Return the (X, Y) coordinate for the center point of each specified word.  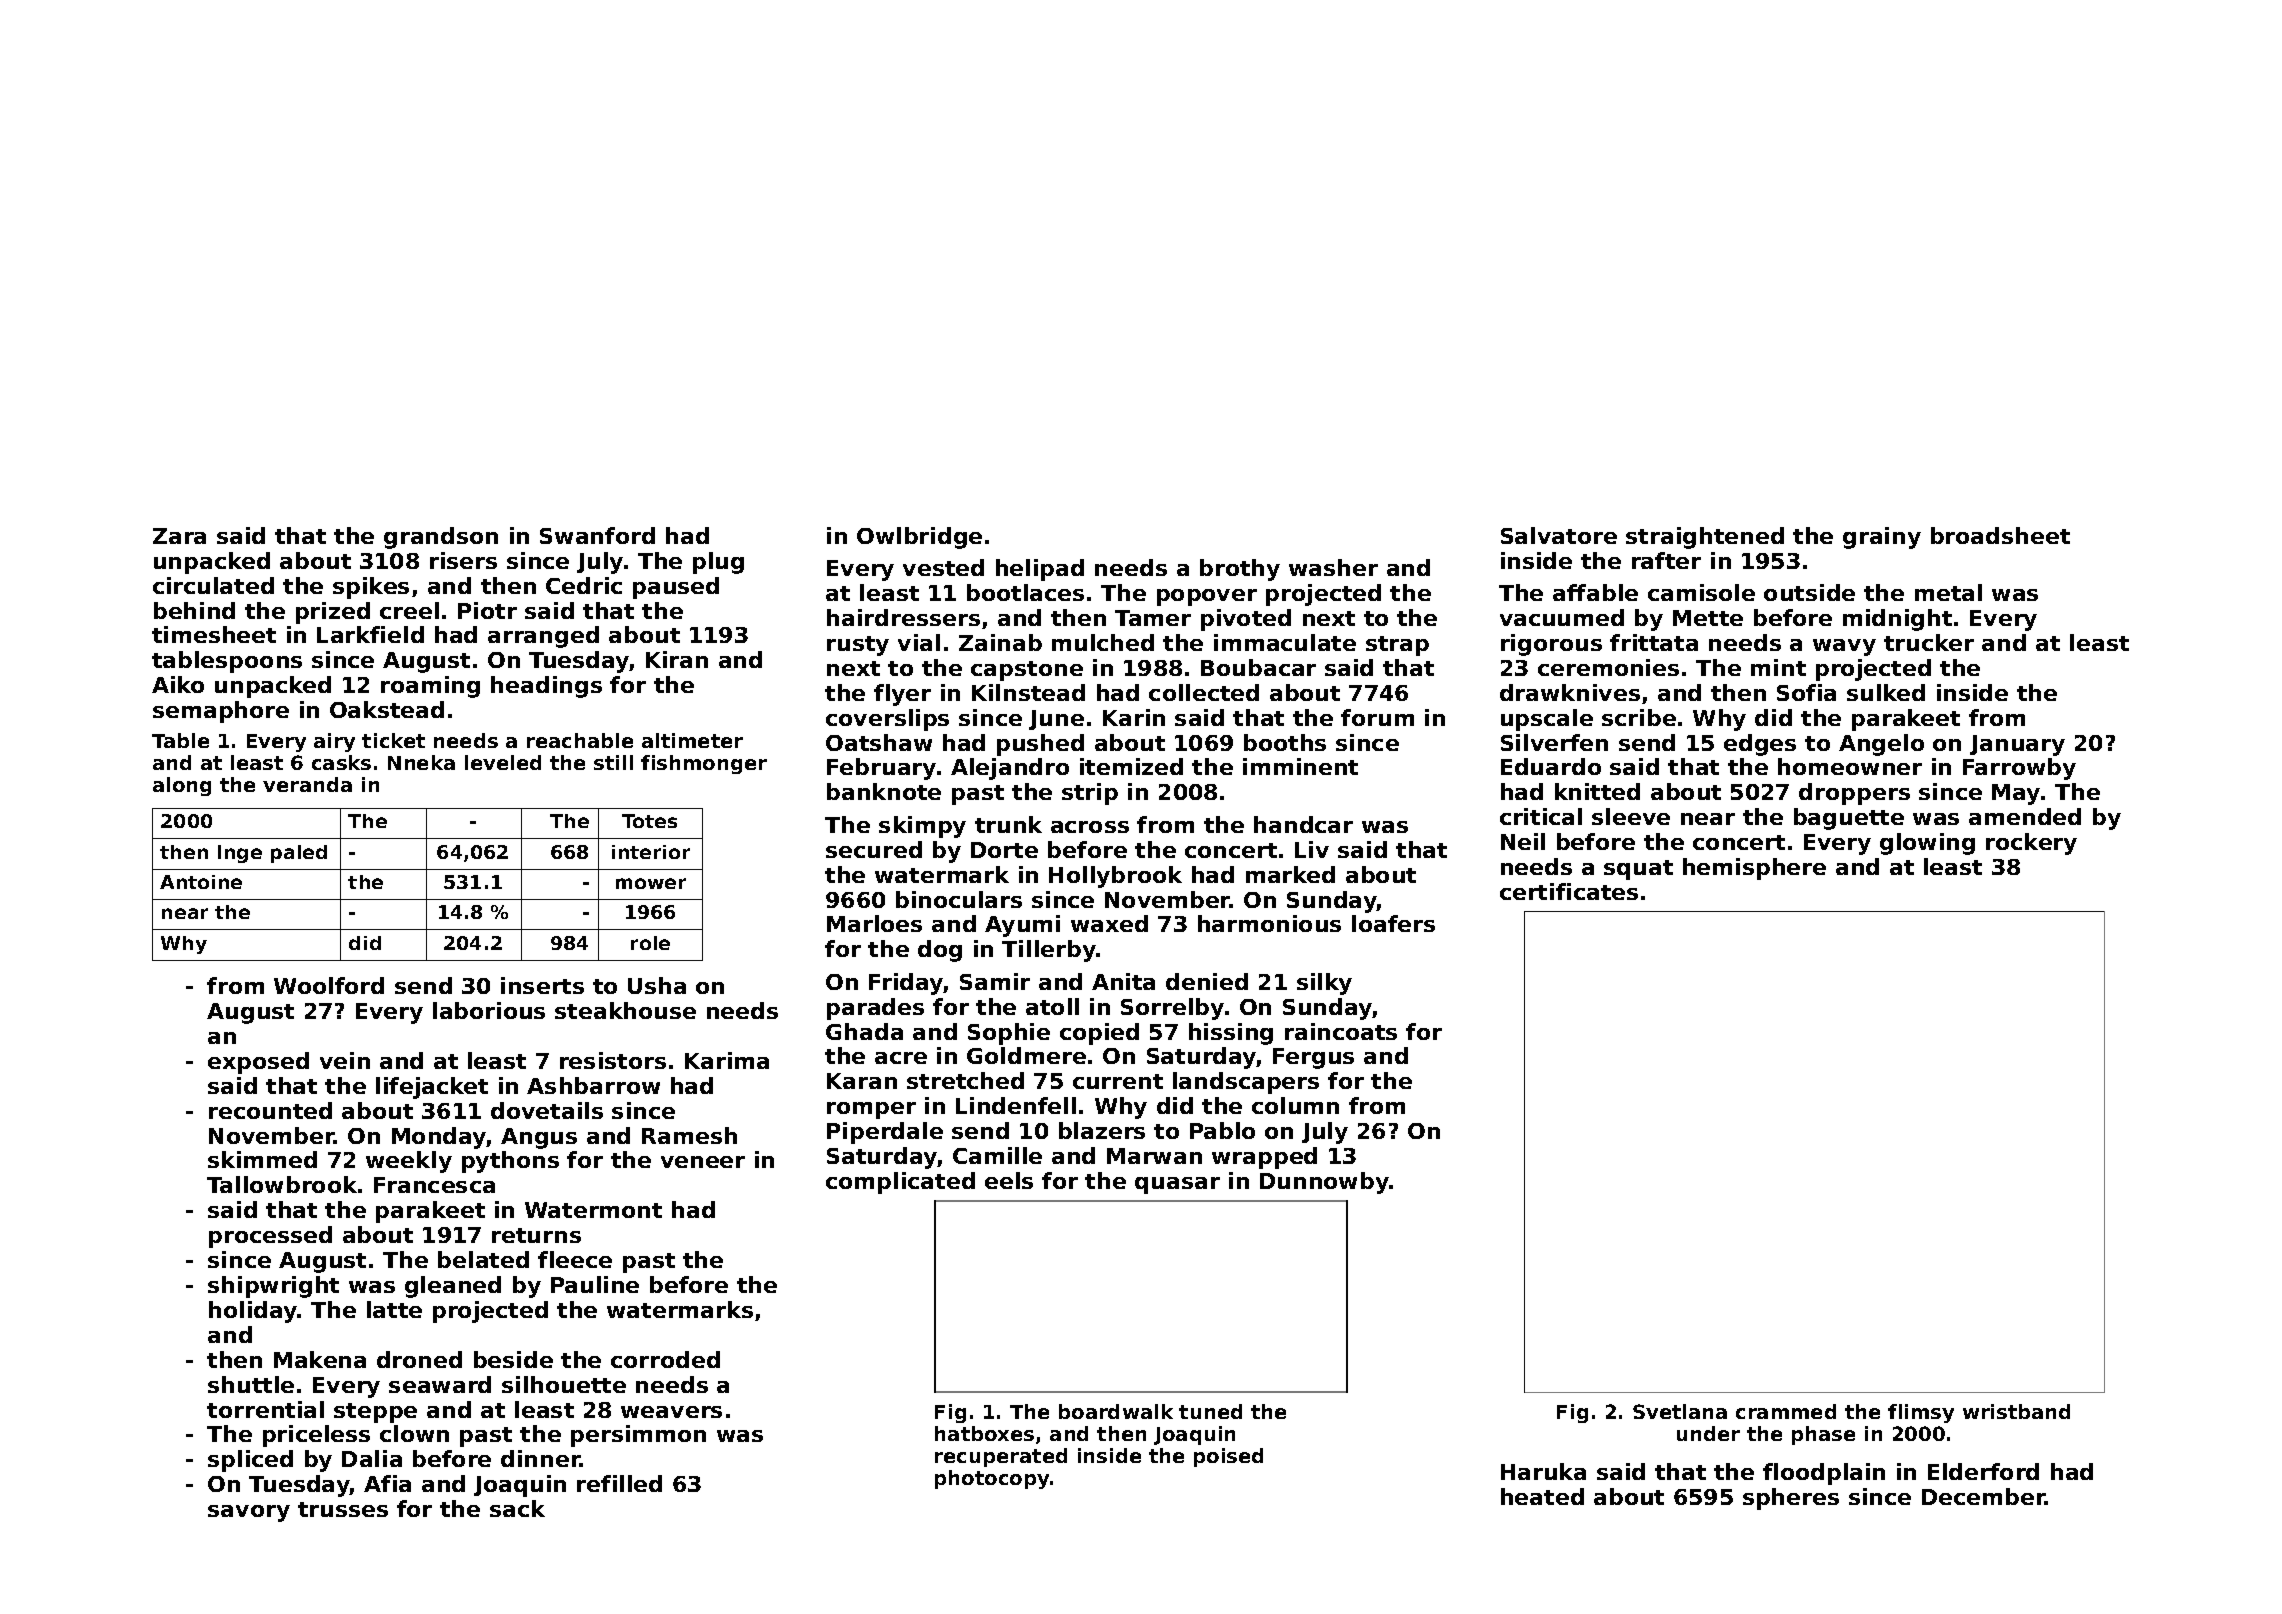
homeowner (1850, 766)
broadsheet (2000, 535)
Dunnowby (1324, 1183)
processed (270, 1237)
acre (901, 1058)
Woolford (329, 985)
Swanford (597, 535)
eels (1009, 1180)
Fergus (1313, 1058)
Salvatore (1559, 535)
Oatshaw (879, 742)
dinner (541, 1458)
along (182, 786)
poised (1228, 1457)
